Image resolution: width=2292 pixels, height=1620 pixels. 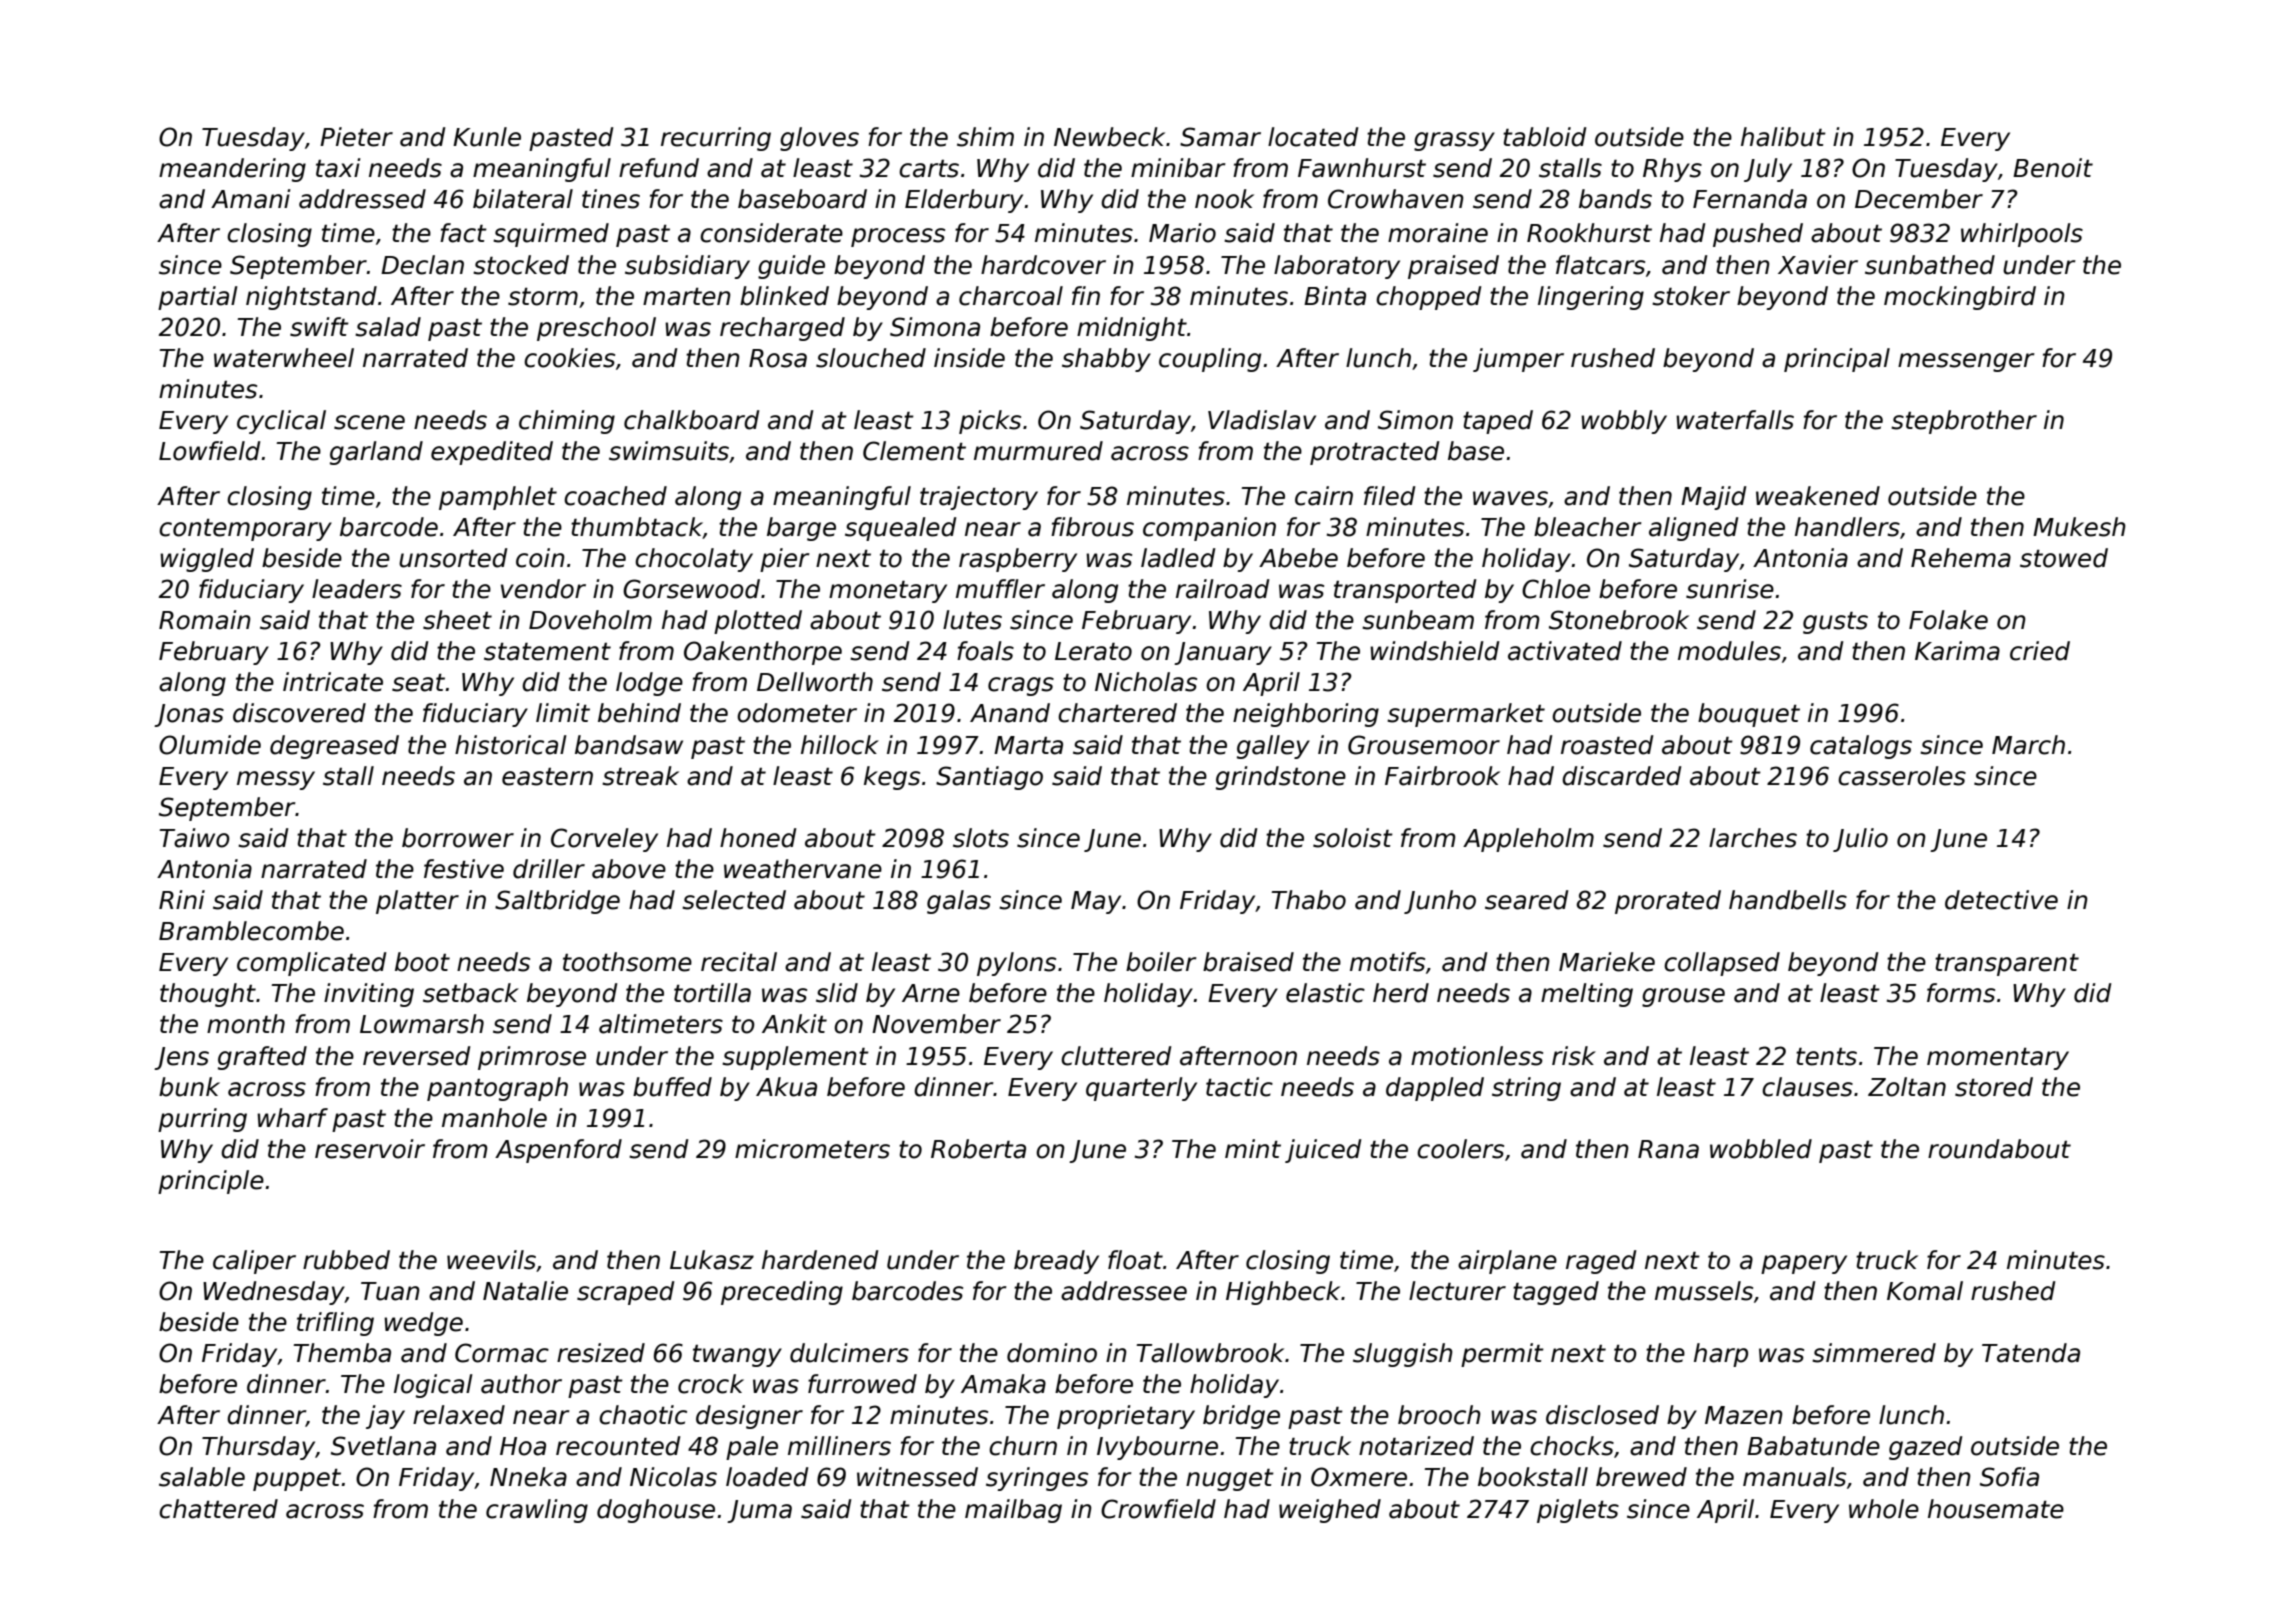 What do you see at coordinates (1330, 1511) in the image?
I see `weighed` at bounding box center [1330, 1511].
